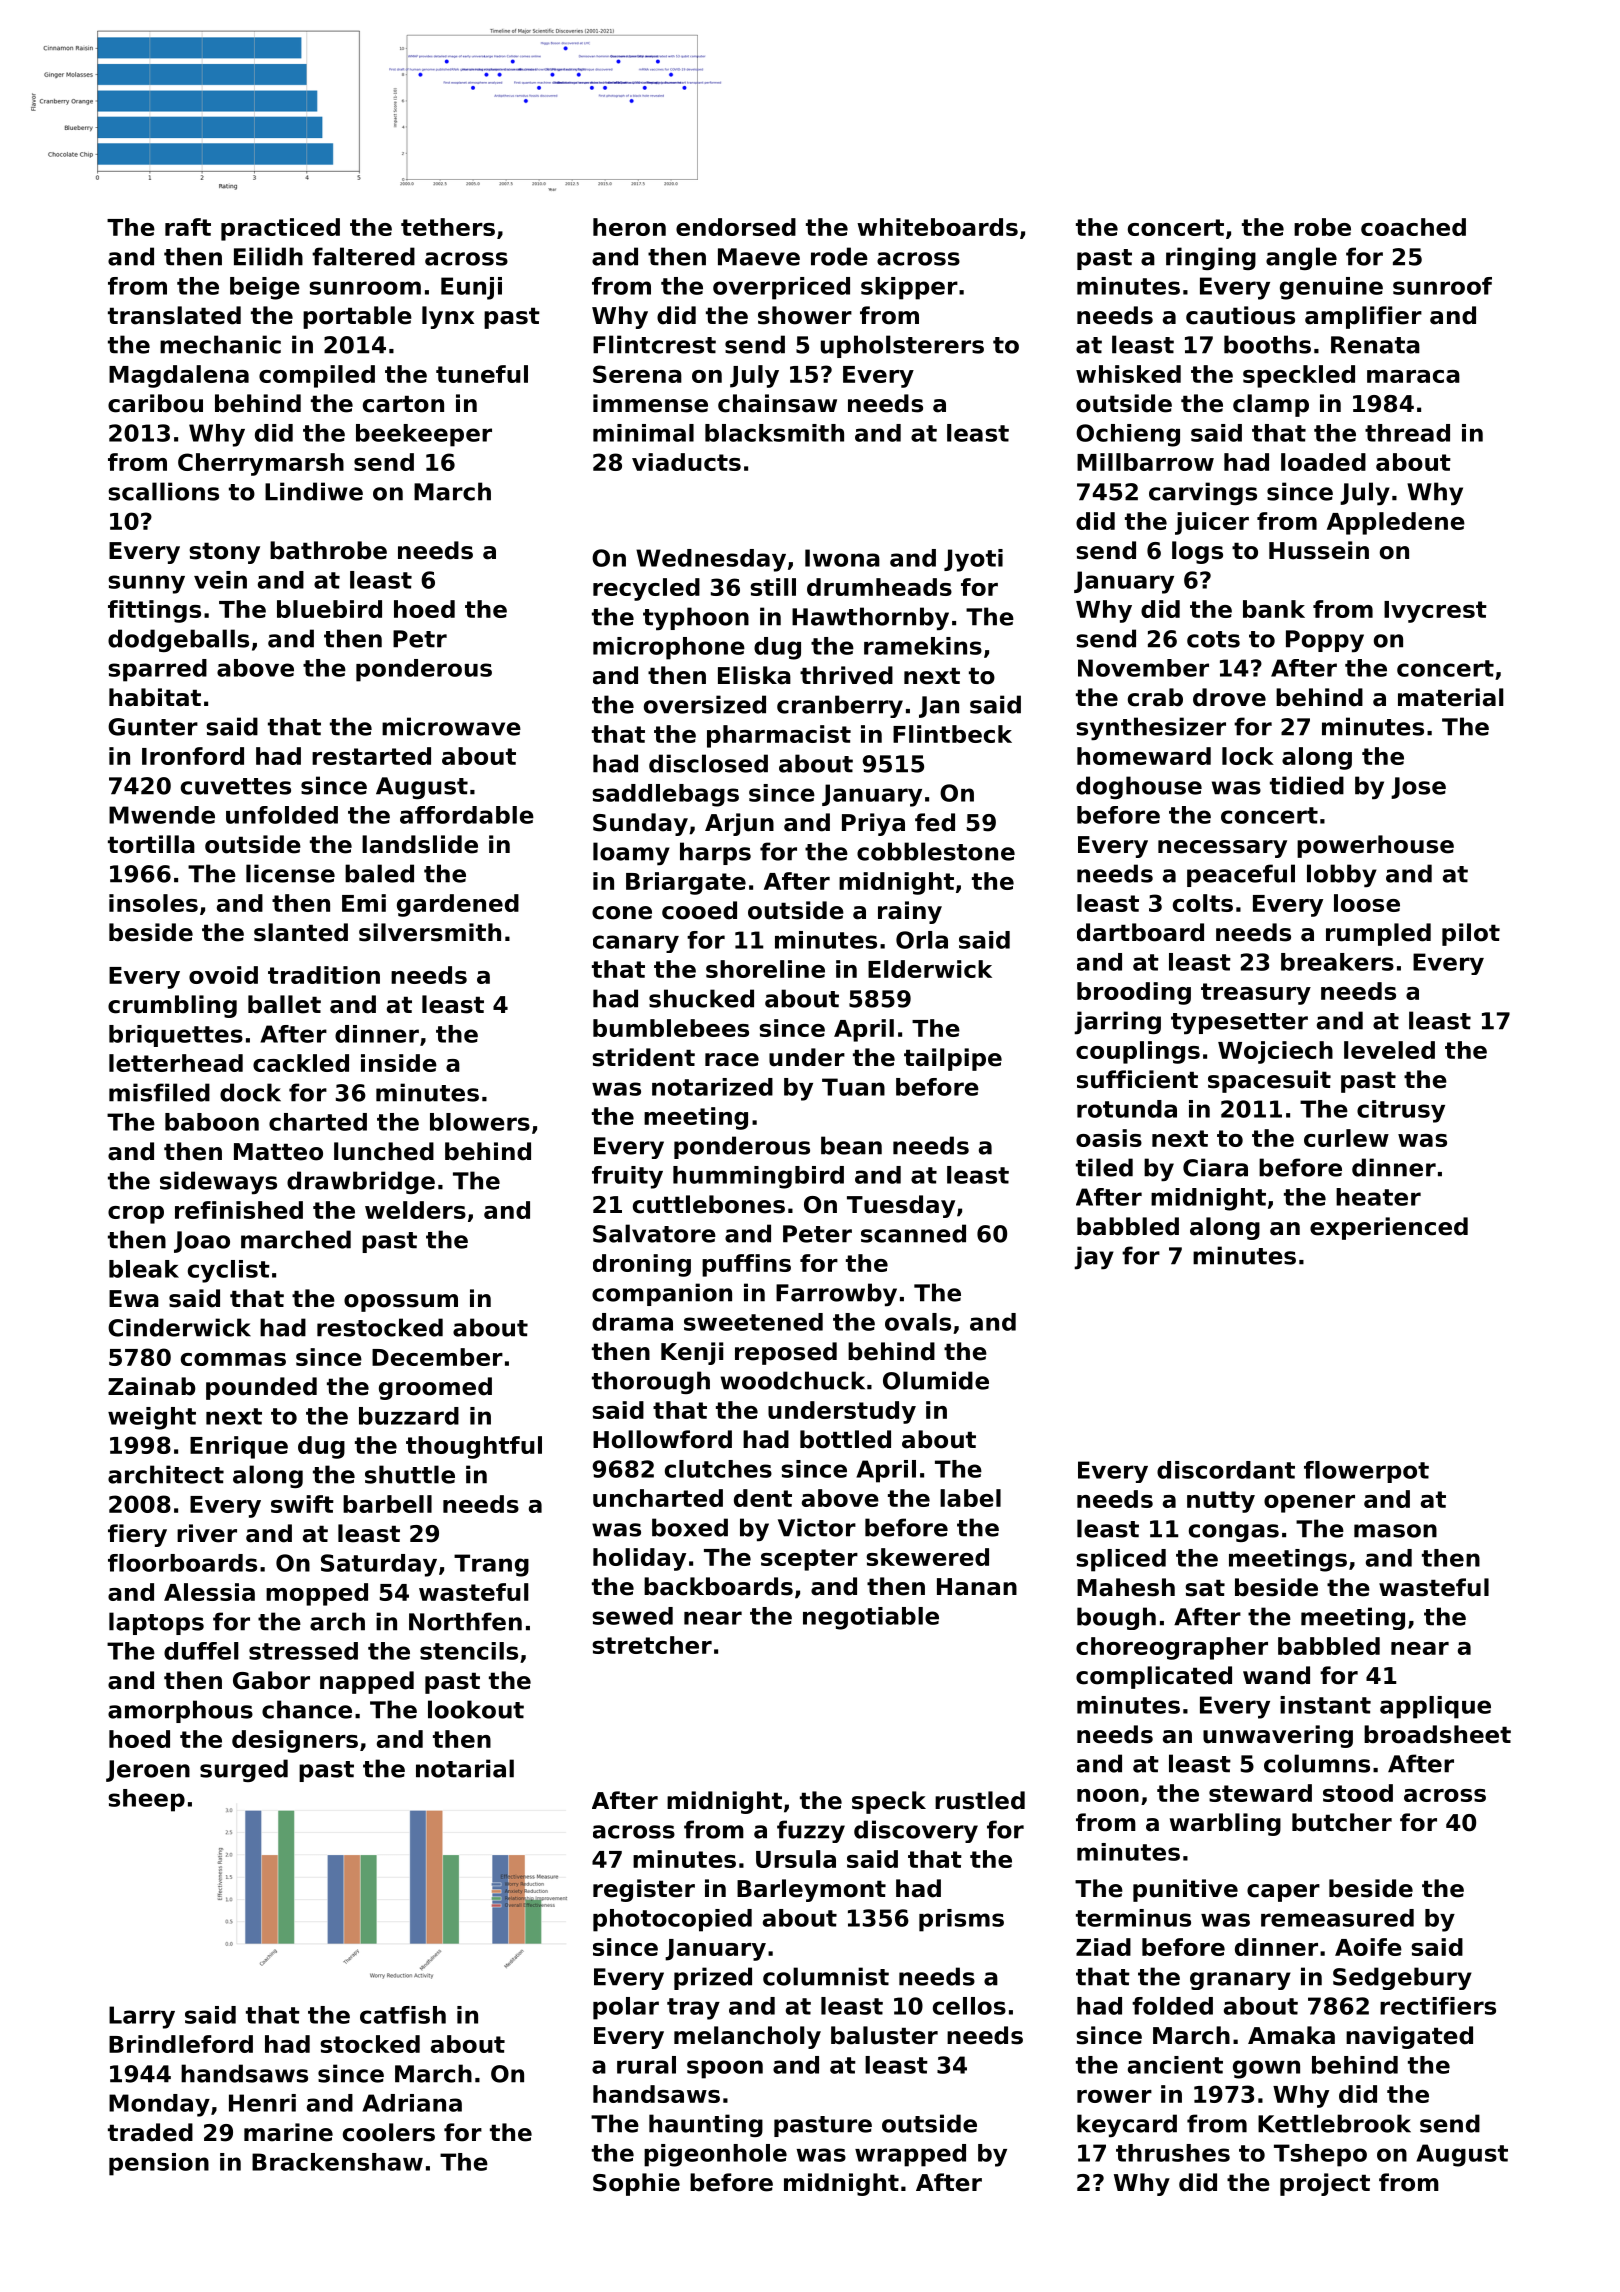 The height and width of the page is (2292, 1620). Describe the element at coordinates (430, 932) in the page. I see `silversmith` at that location.
